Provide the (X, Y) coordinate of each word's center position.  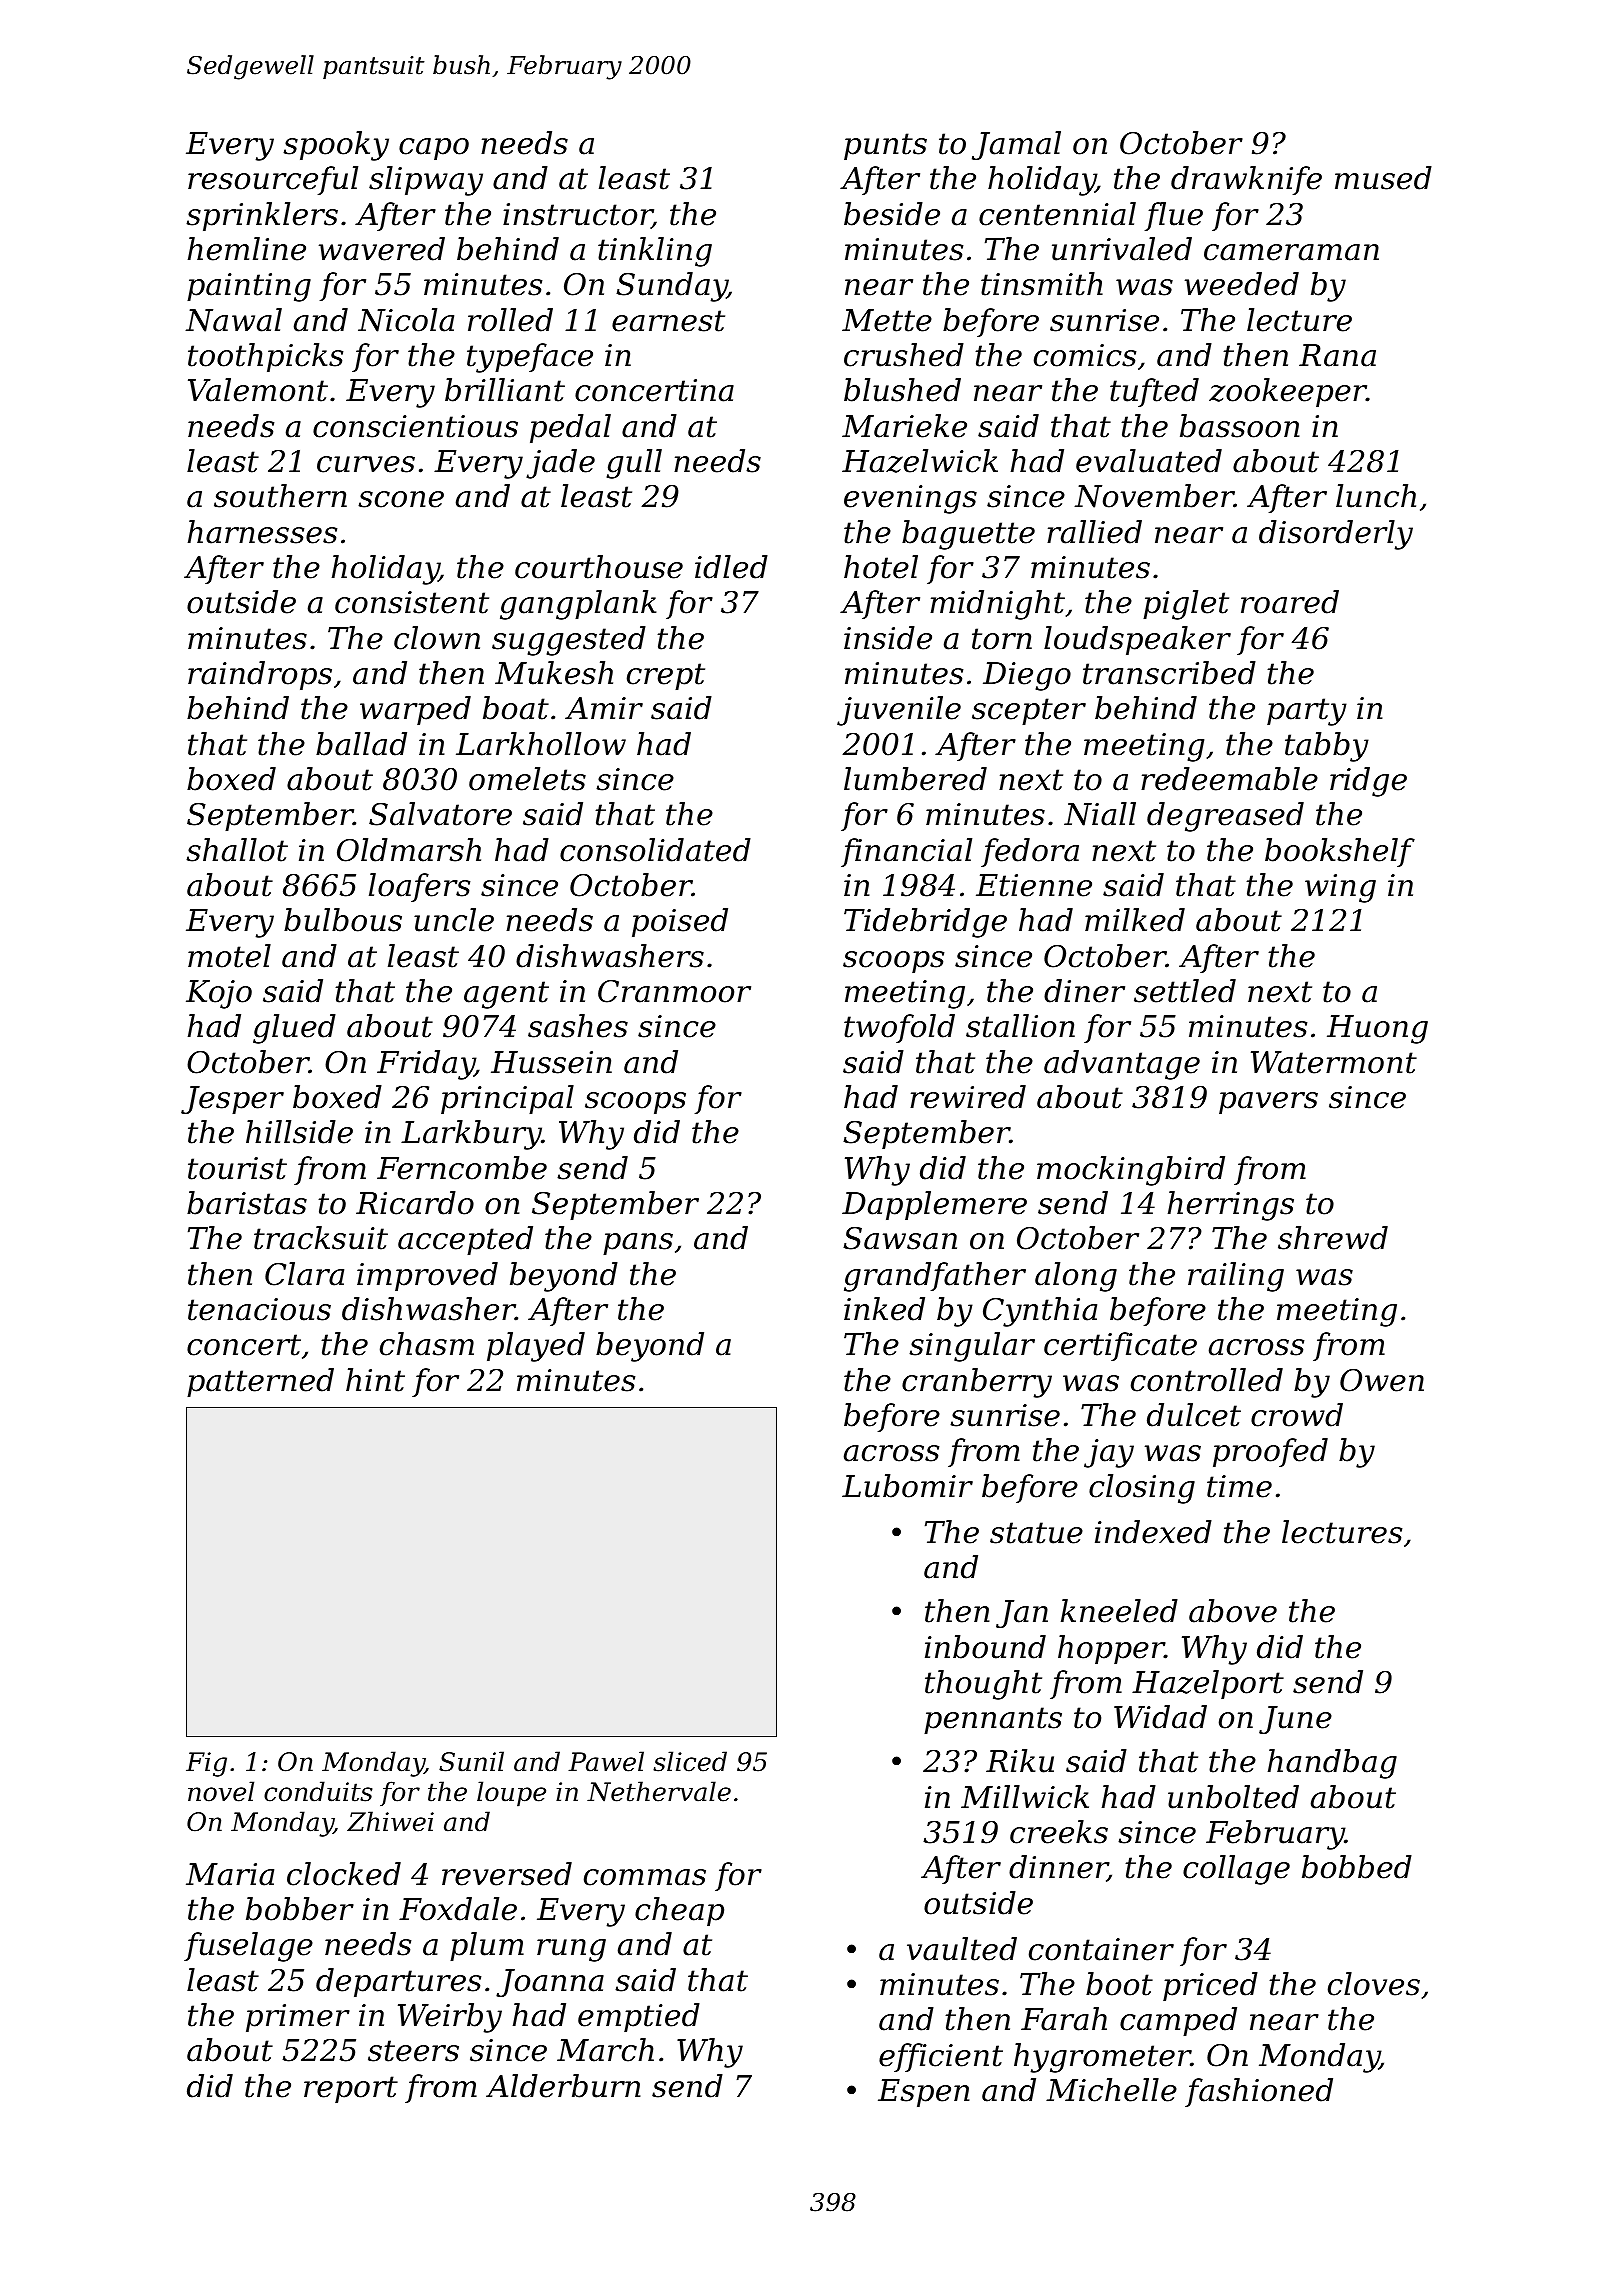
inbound (985, 1647)
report (351, 2089)
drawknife (1246, 180)
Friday (426, 1065)
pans (638, 1244)
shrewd (1333, 1238)
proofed (1270, 1452)
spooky (336, 146)
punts (885, 146)
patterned (260, 1382)
